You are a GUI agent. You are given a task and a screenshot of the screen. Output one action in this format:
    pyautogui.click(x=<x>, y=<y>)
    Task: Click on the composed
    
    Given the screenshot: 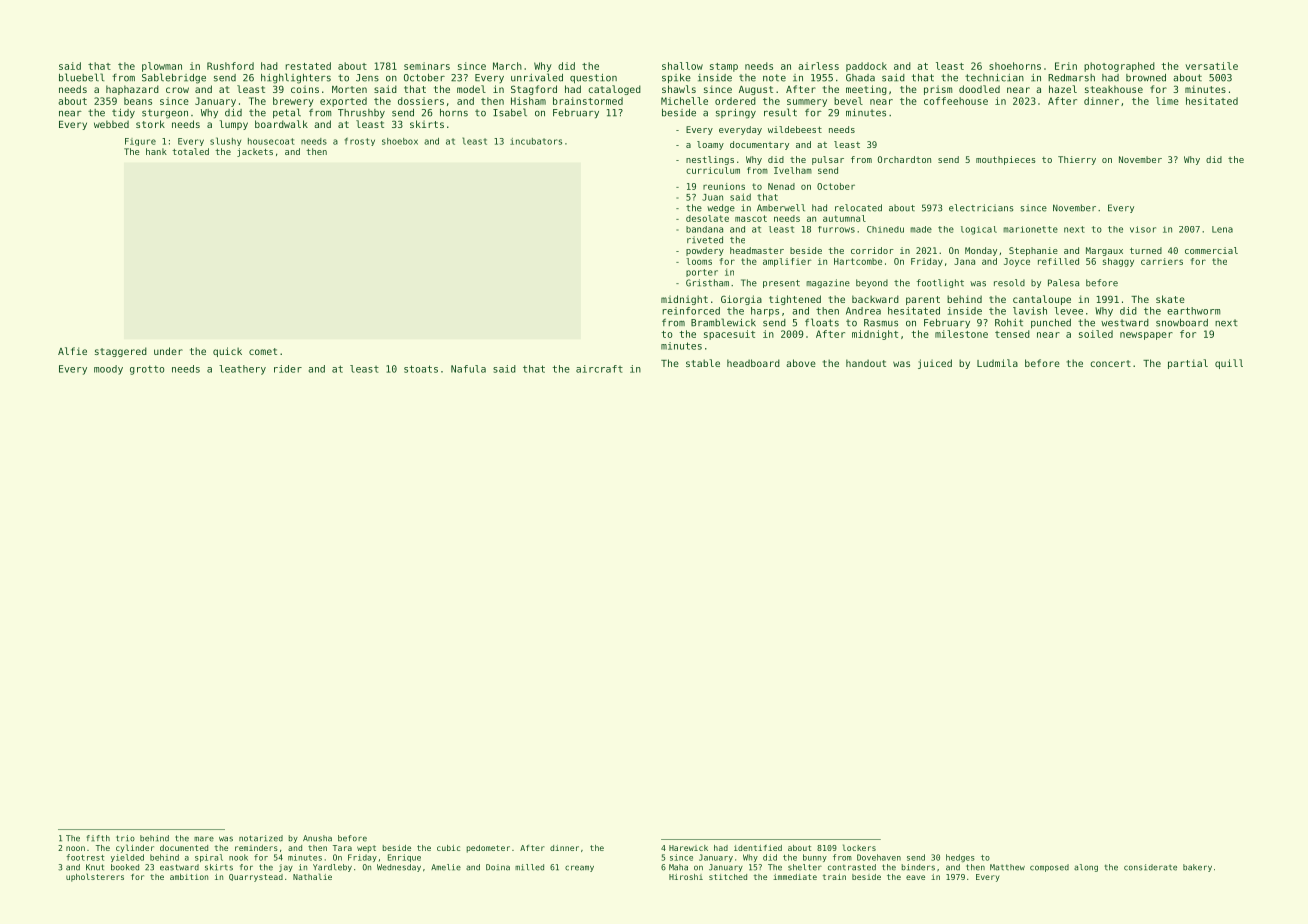 What is the action you would take?
    pyautogui.click(x=1049, y=868)
